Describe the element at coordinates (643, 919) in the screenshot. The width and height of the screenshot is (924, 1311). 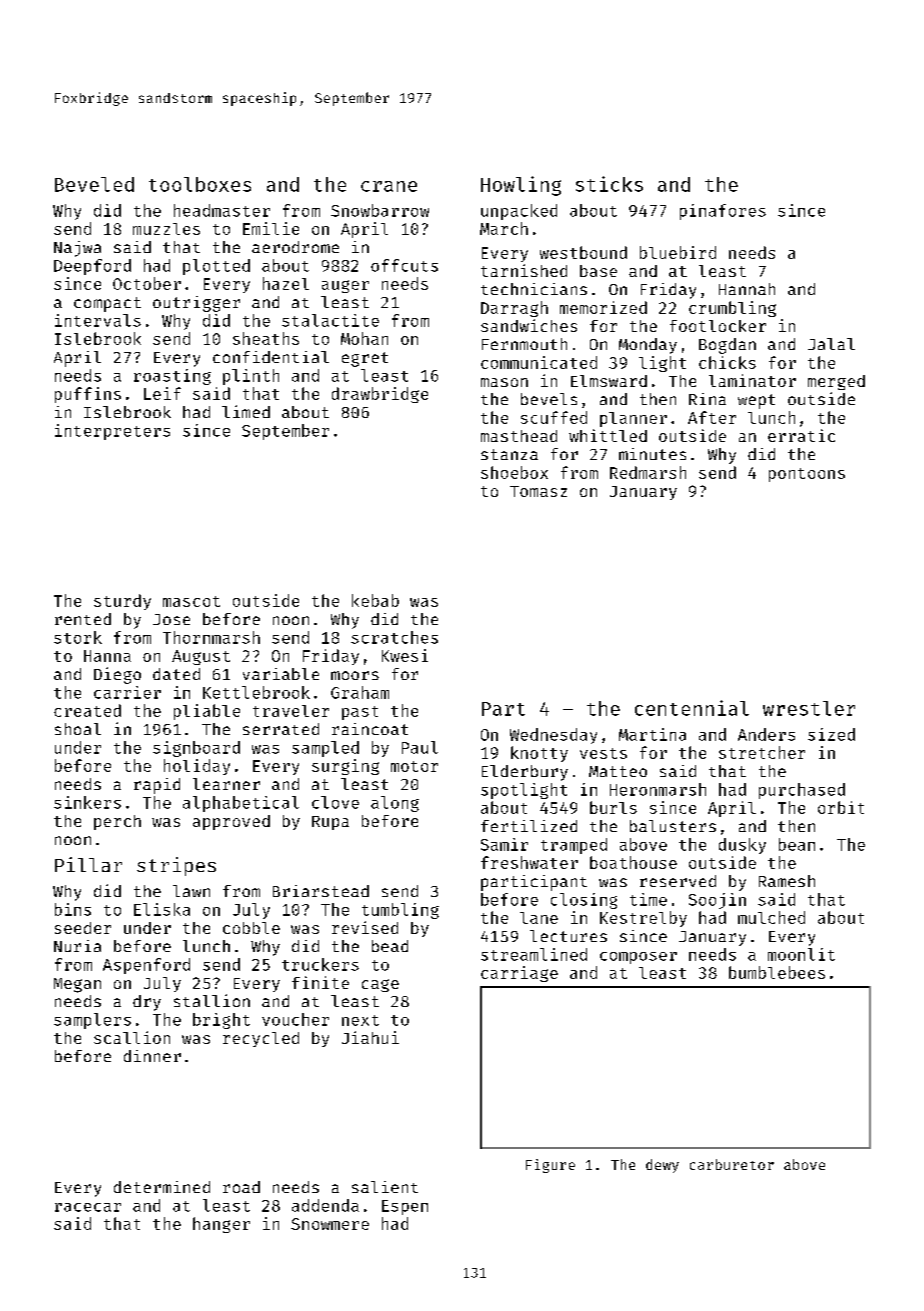
I see `Kestrelby` at that location.
